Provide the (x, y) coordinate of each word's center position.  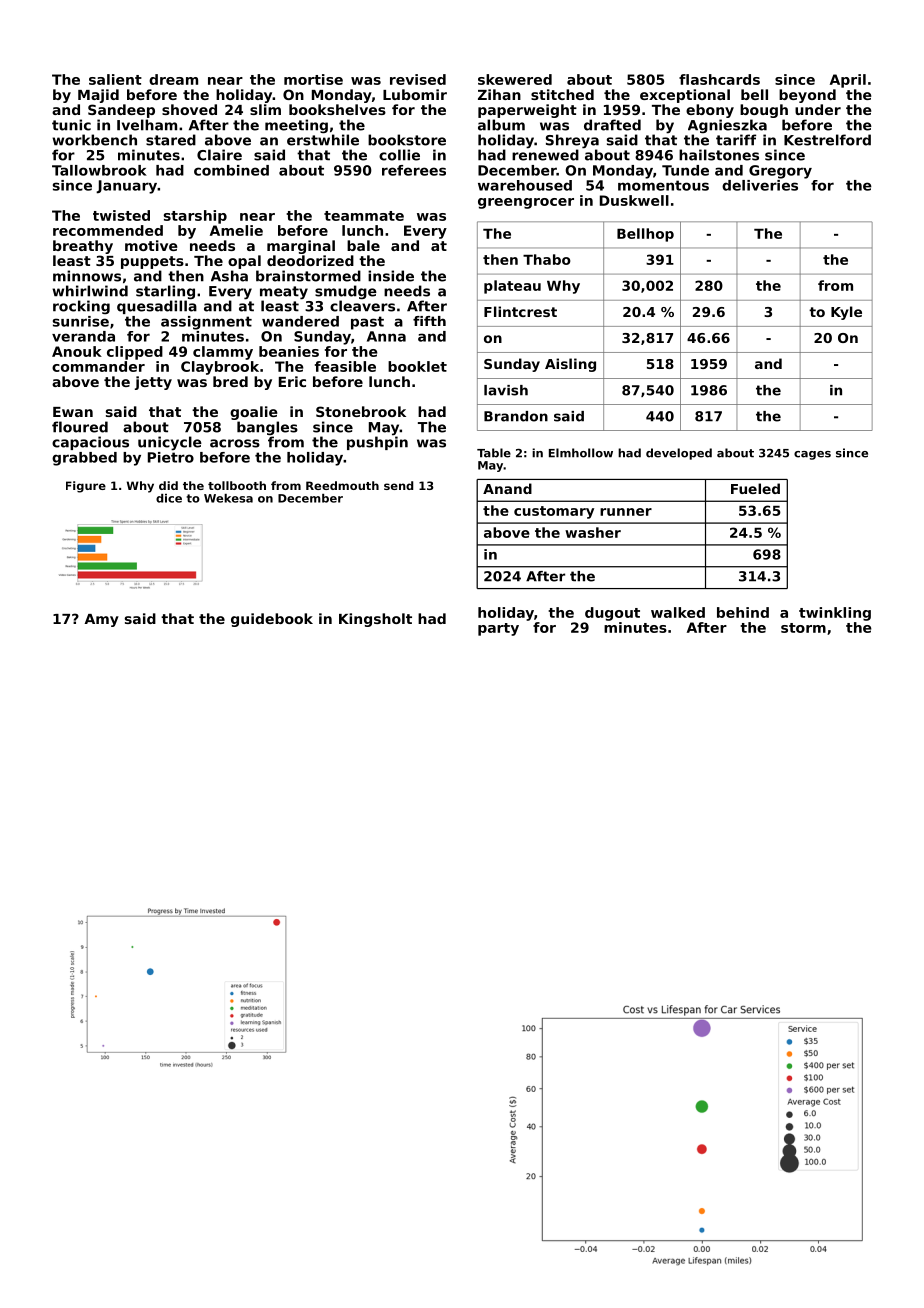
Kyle (846, 313)
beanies (289, 351)
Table (494, 453)
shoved (189, 109)
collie (399, 155)
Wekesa (228, 498)
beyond (807, 96)
